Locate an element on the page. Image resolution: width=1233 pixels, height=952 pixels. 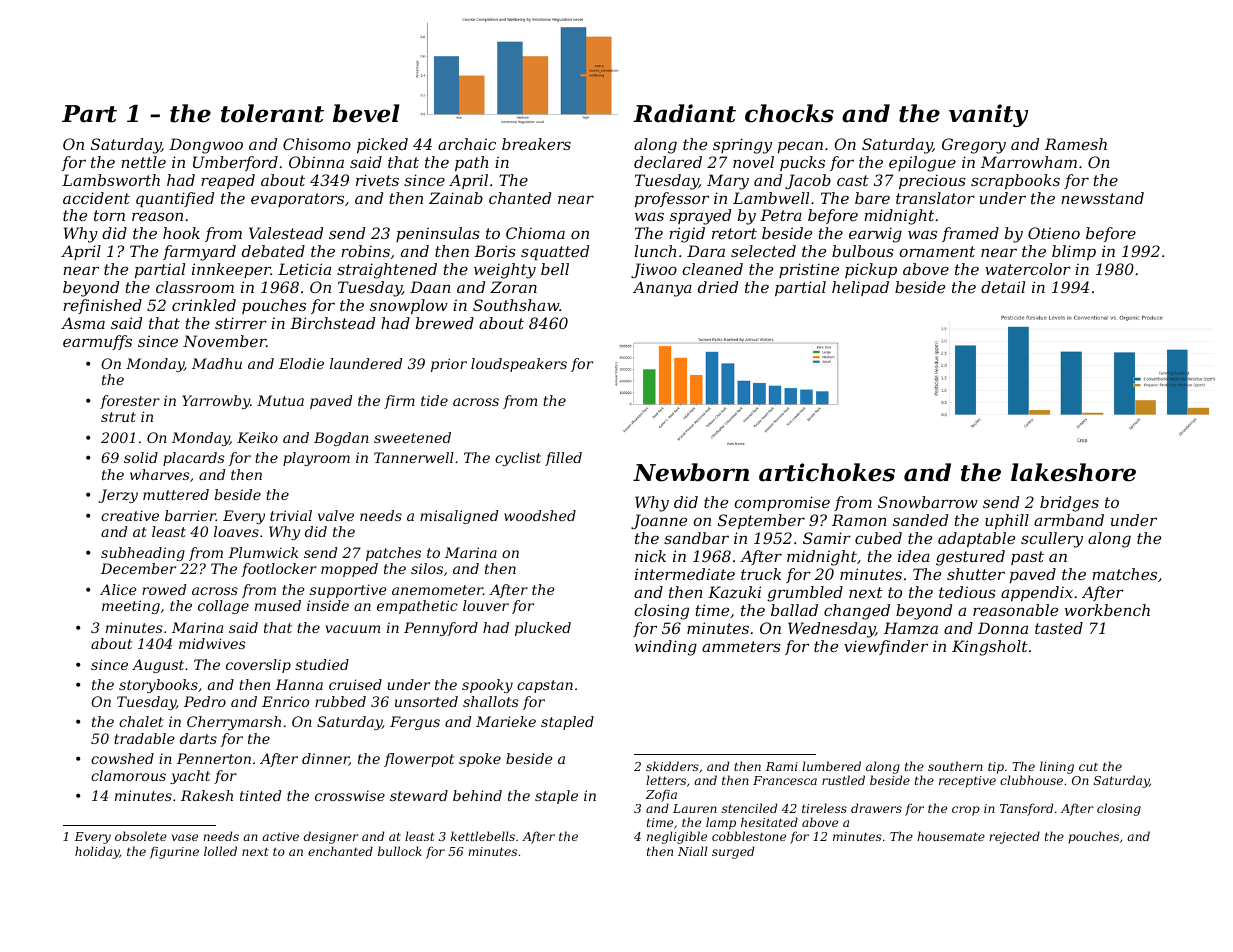
bevel is located at coordinates (366, 113).
